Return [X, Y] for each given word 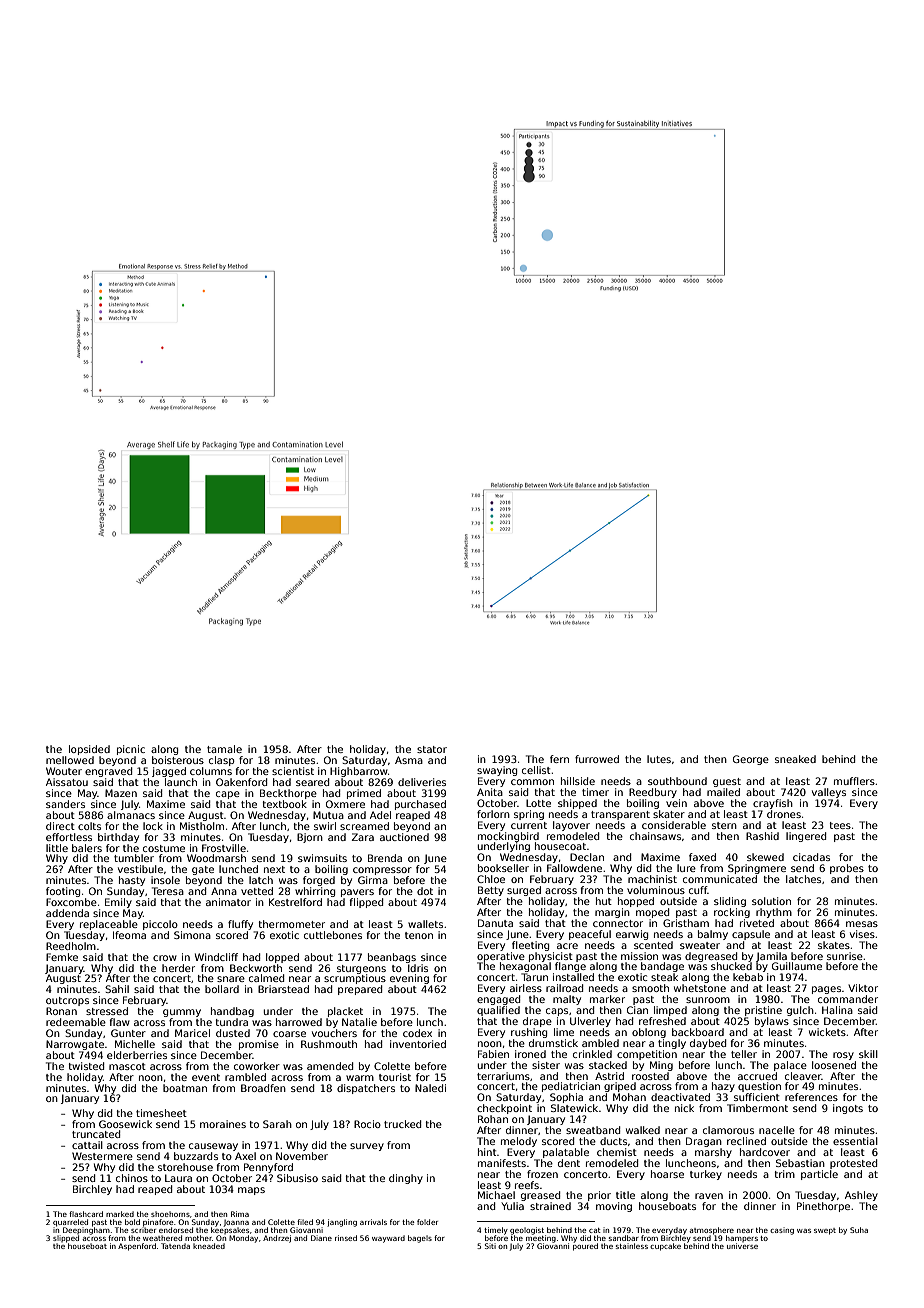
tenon [419, 935]
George [751, 760]
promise [259, 1045]
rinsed [346, 1238]
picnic [131, 750]
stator [432, 749]
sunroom [708, 1000]
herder [178, 968]
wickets [827, 1032]
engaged [499, 1000]
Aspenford [137, 1247]
